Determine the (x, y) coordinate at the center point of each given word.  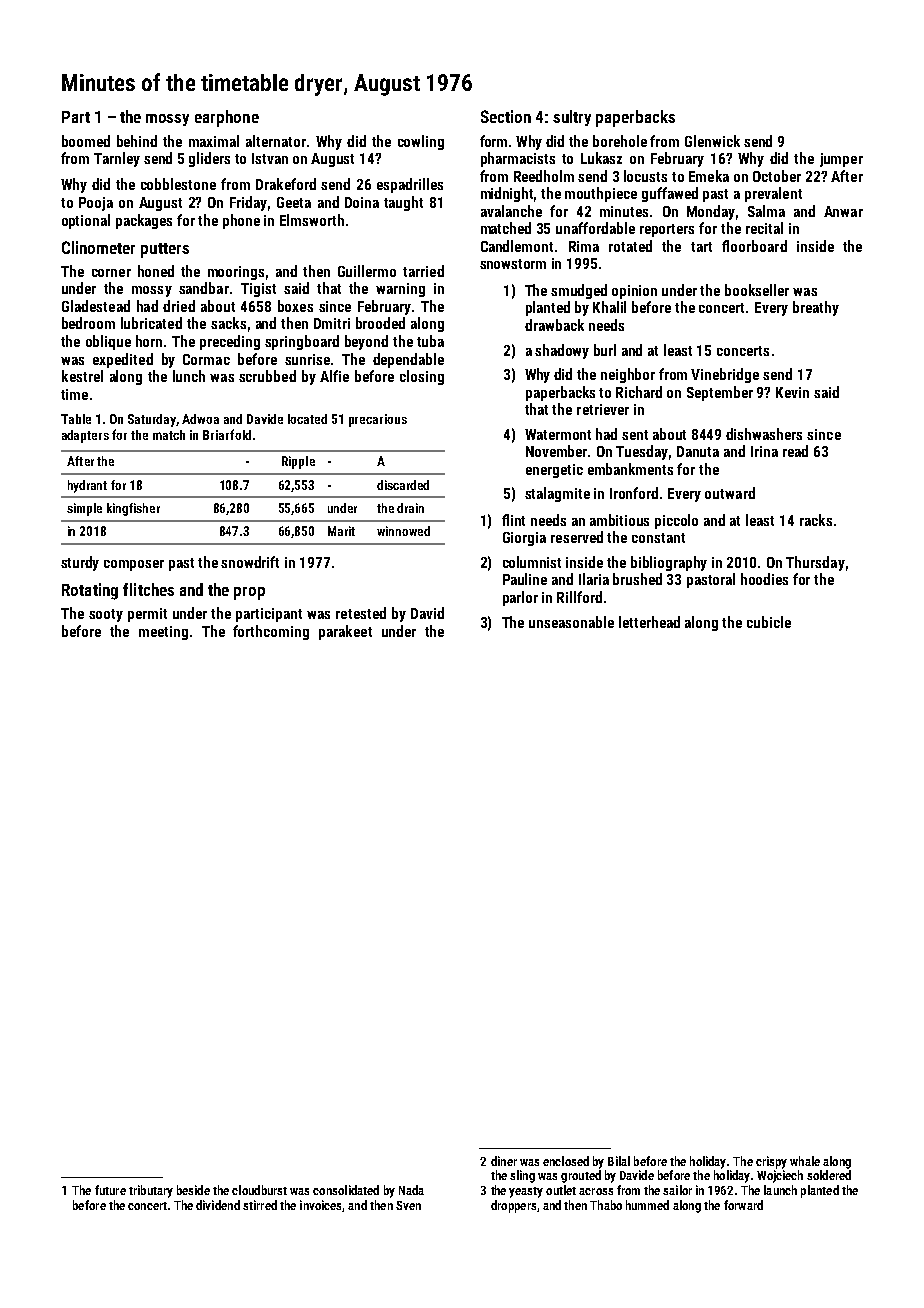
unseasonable (571, 622)
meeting (163, 633)
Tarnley (117, 159)
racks (816, 520)
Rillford (579, 597)
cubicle (769, 622)
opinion (634, 292)
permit (147, 615)
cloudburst (259, 1190)
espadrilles (410, 185)
